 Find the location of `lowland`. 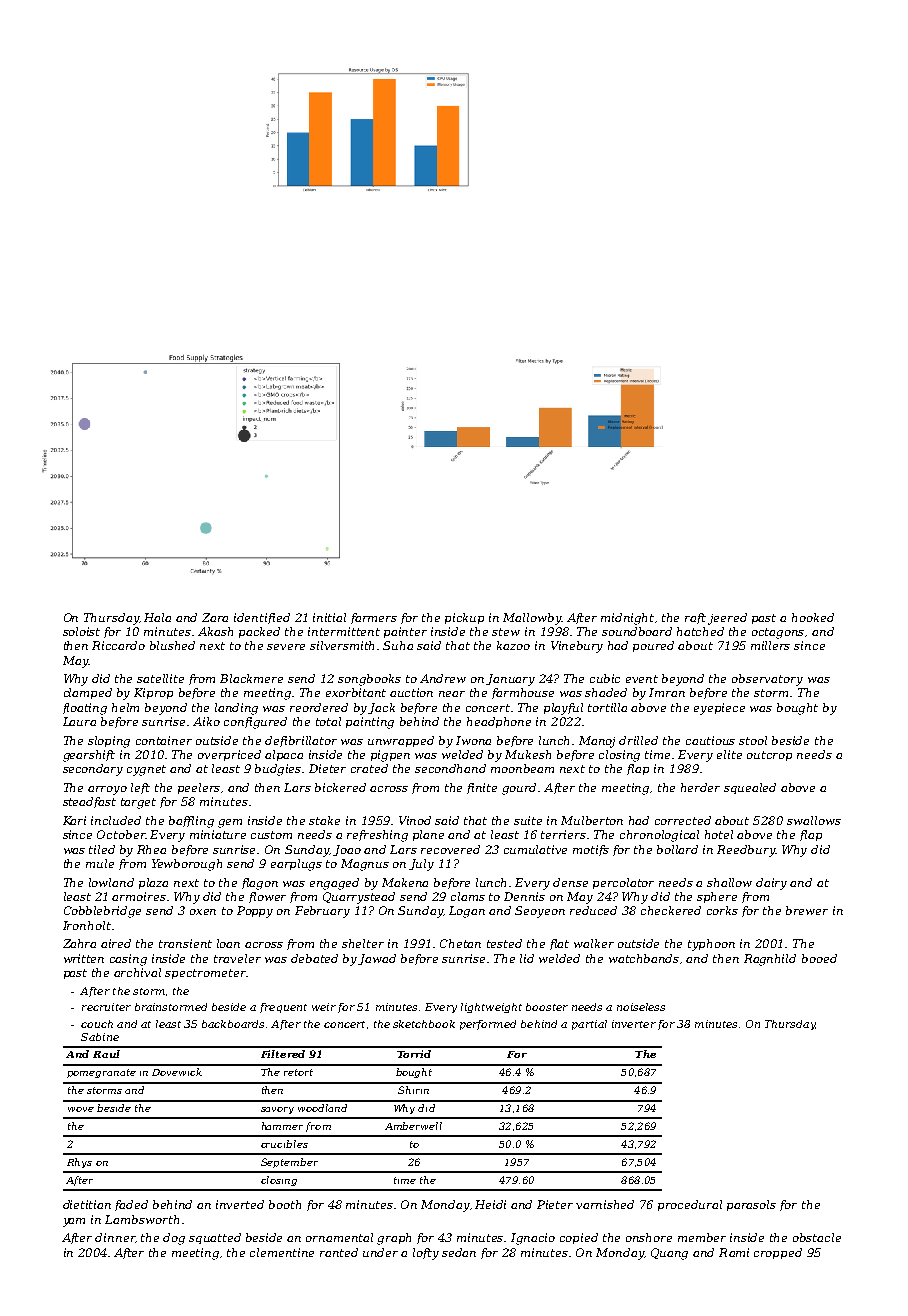

lowland is located at coordinates (111, 882).
